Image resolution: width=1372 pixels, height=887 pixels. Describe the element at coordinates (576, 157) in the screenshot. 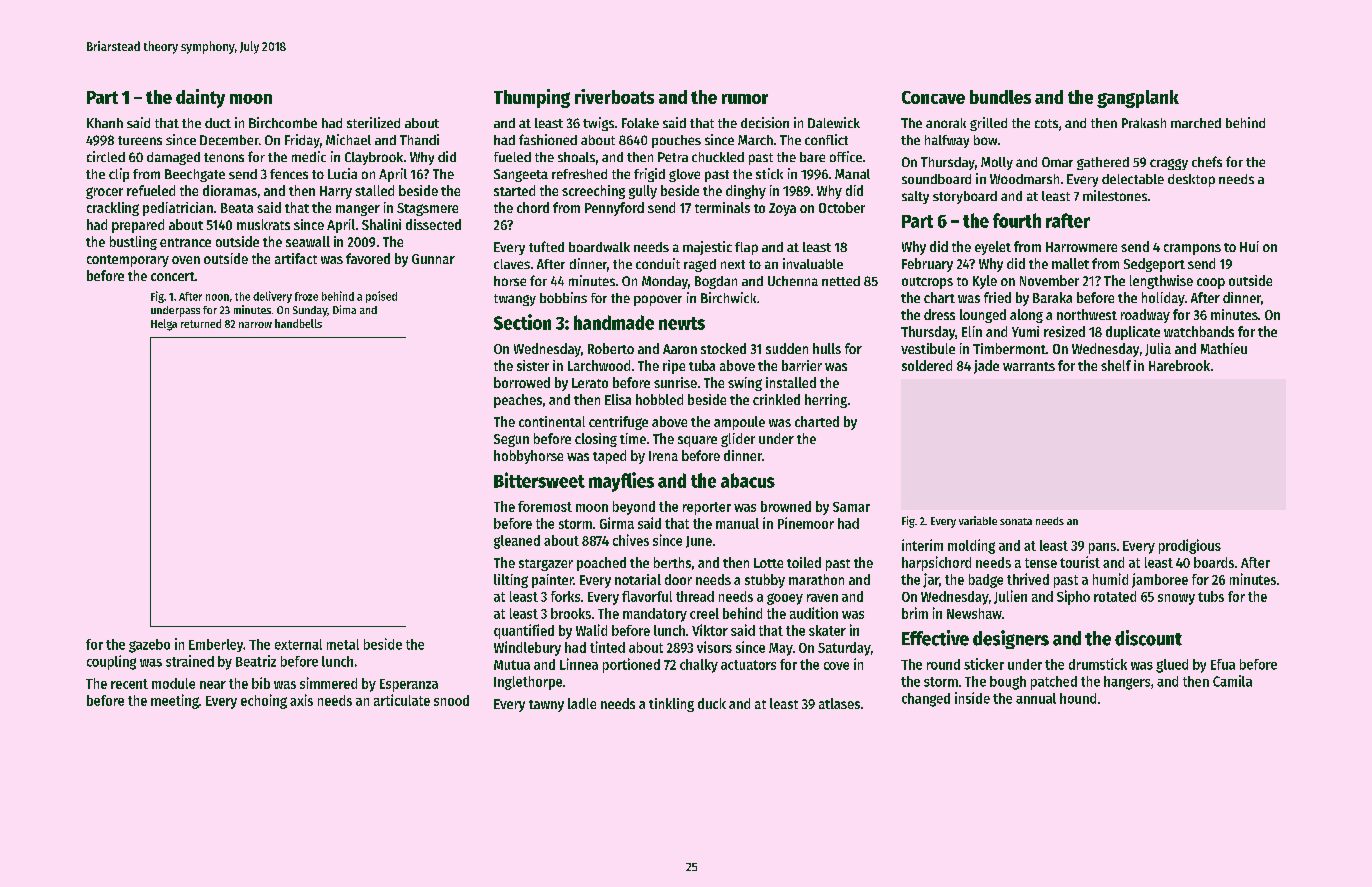

I see `shoals` at that location.
